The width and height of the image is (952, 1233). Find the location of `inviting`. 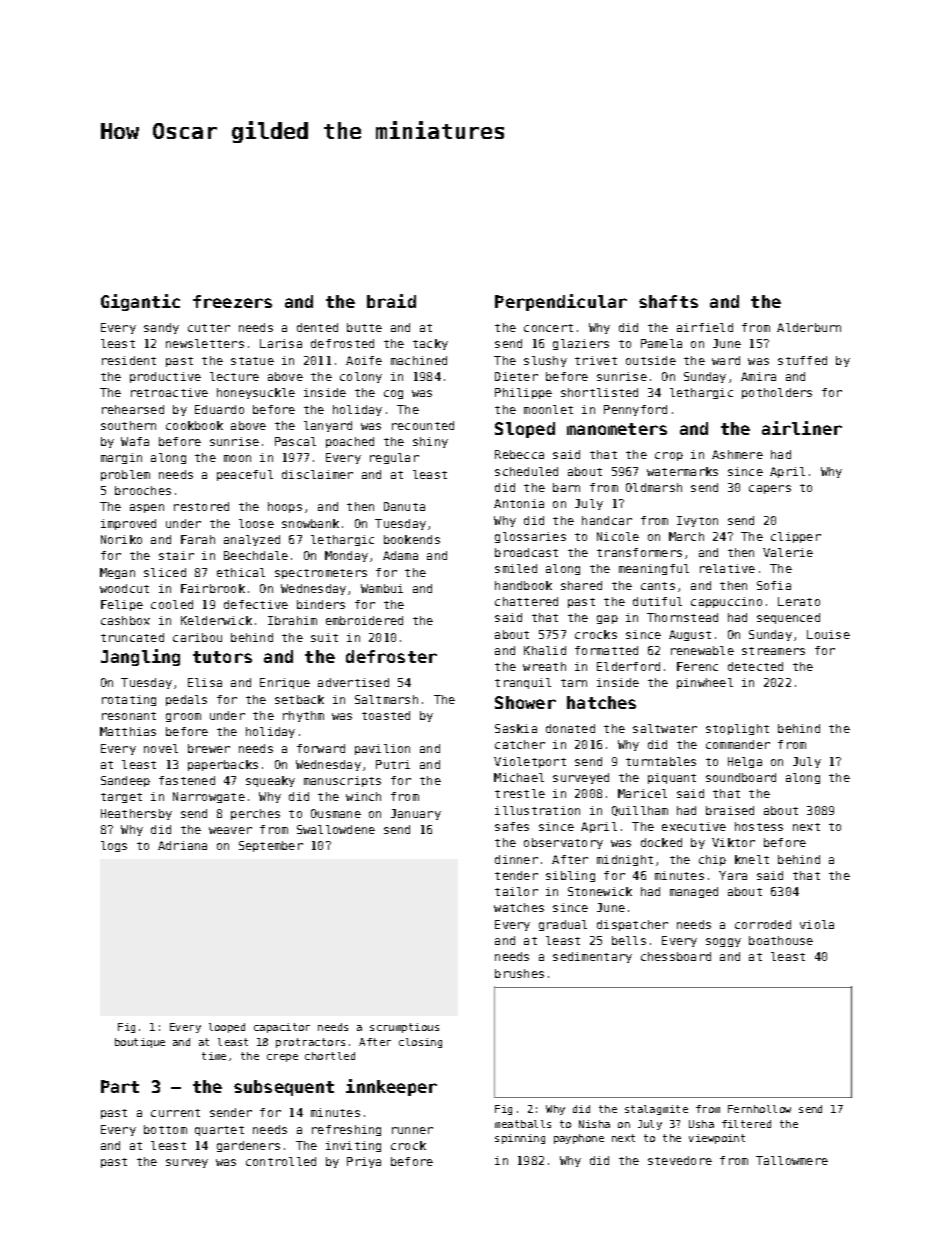

inviting is located at coordinates (353, 1146).
